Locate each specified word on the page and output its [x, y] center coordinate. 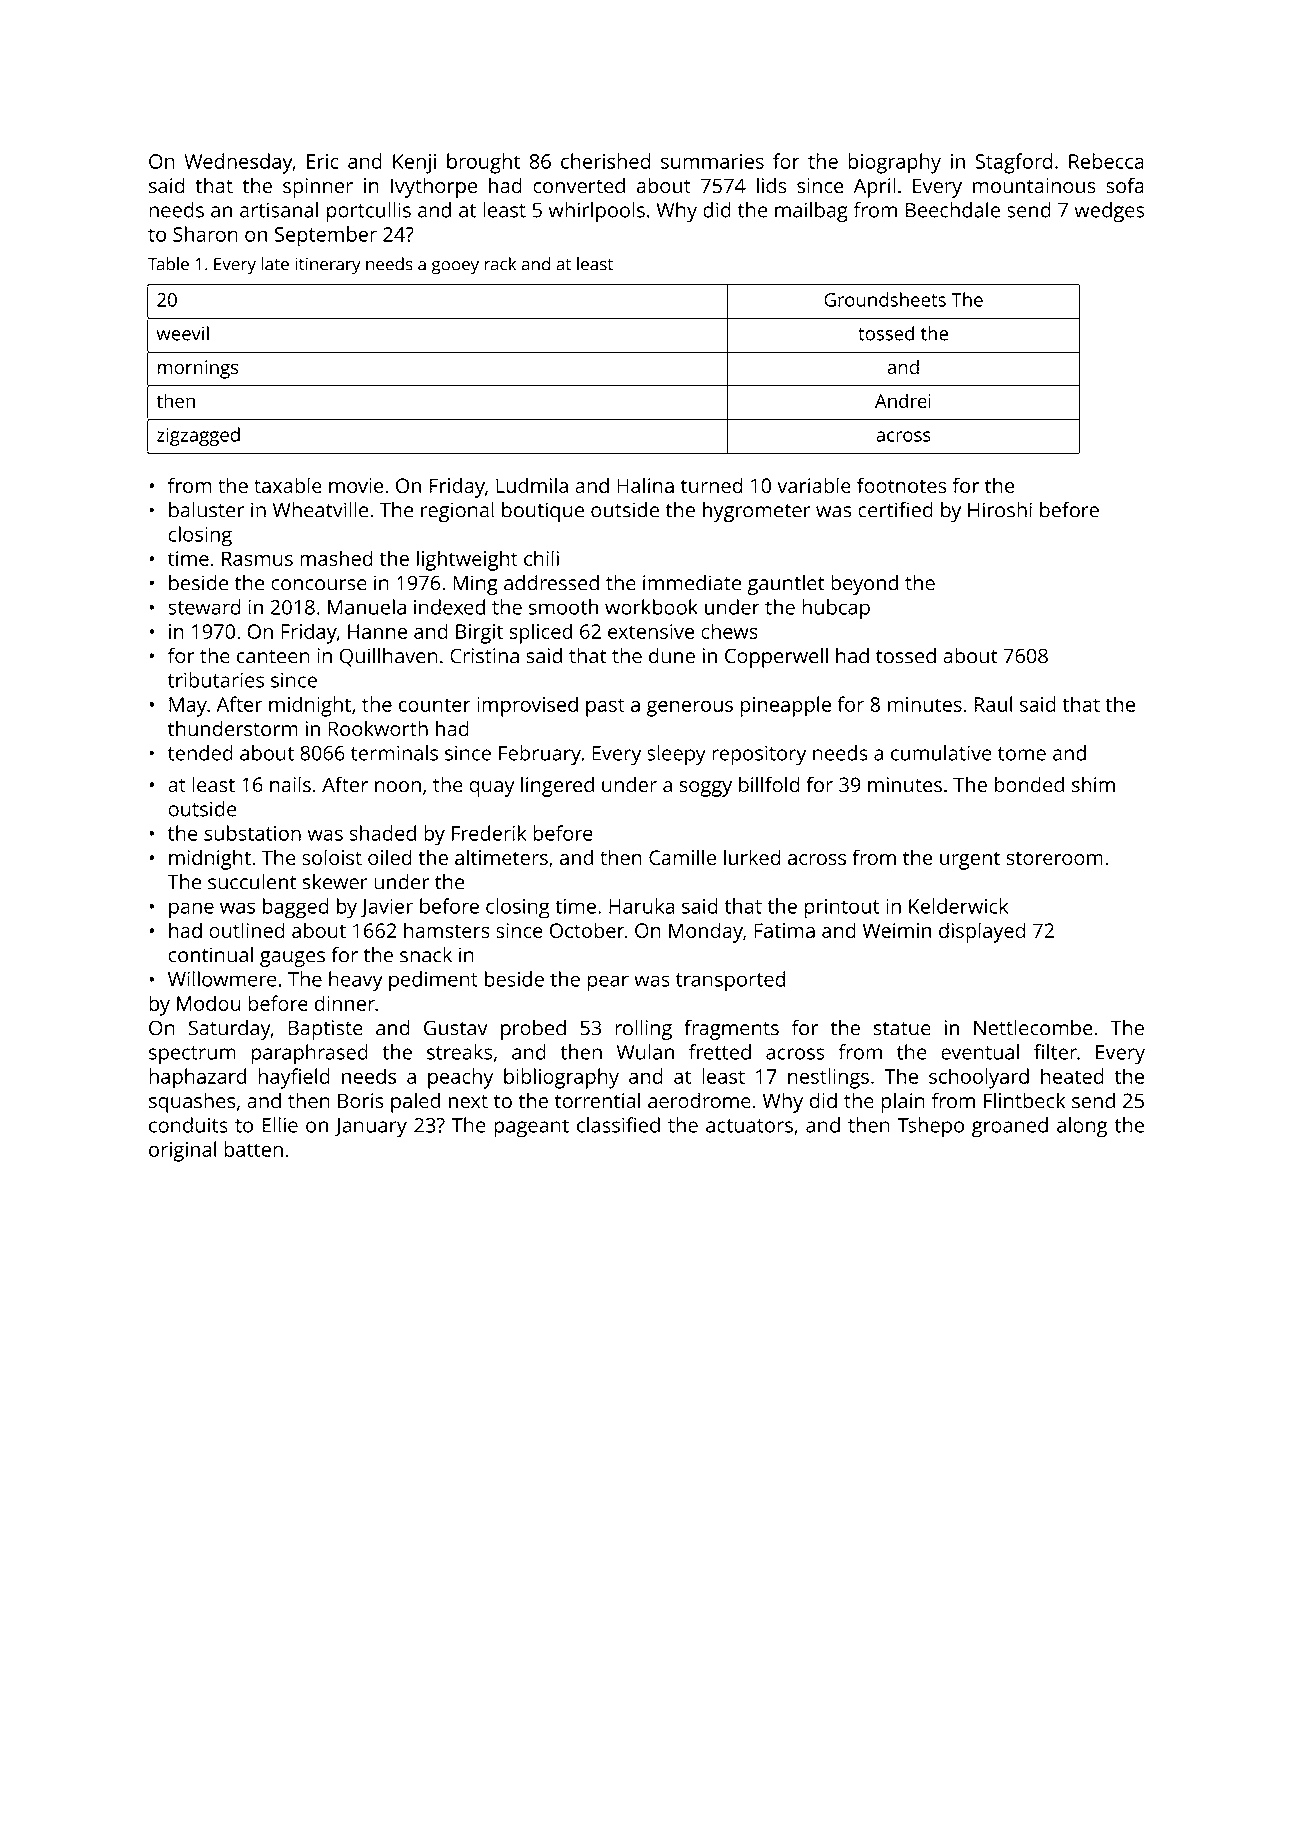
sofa [1125, 185]
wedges [1109, 212]
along [1082, 1127]
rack [500, 264]
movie [356, 485]
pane [191, 910]
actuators [749, 1126]
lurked [752, 857]
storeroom [1054, 858]
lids [772, 185]
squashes [192, 1103]
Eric [323, 161]
